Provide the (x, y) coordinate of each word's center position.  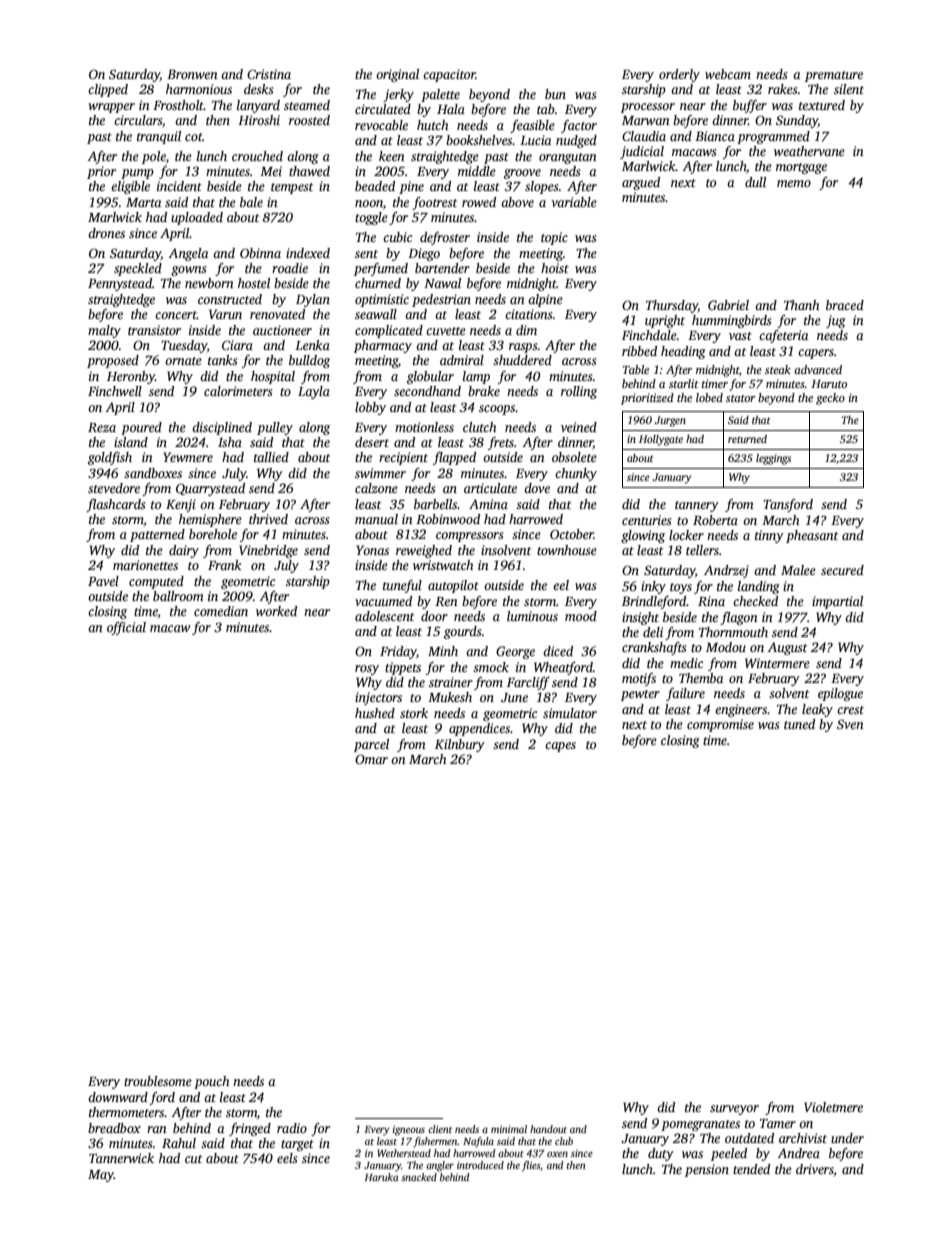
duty (661, 1154)
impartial (837, 602)
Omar (371, 759)
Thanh (801, 305)
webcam (728, 74)
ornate (183, 361)
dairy (184, 551)
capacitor (449, 75)
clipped (108, 90)
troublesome (158, 1081)
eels (287, 1158)
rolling (579, 392)
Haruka (381, 1177)
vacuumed (383, 601)
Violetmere (833, 1107)
